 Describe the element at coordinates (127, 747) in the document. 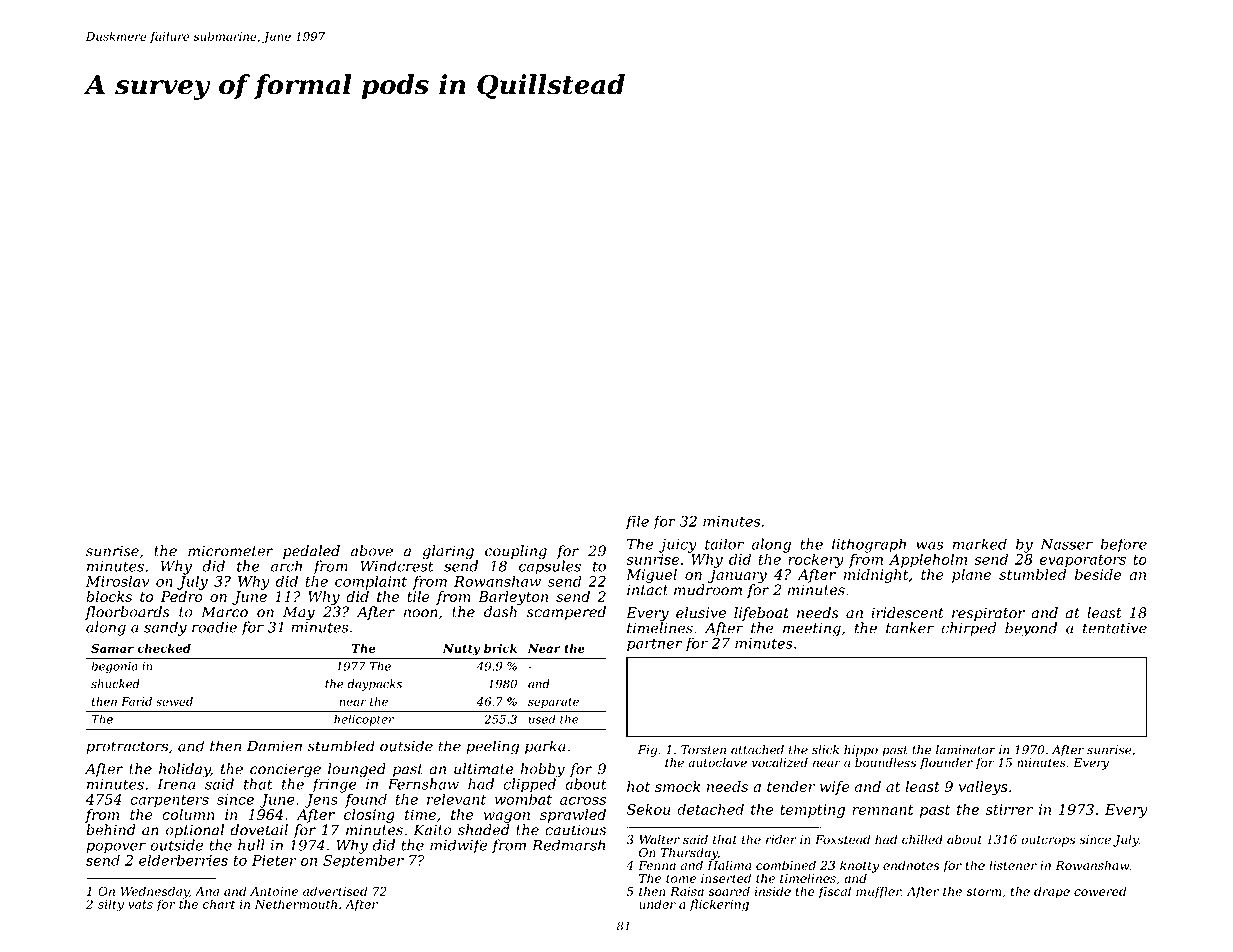

I see `protractors` at that location.
